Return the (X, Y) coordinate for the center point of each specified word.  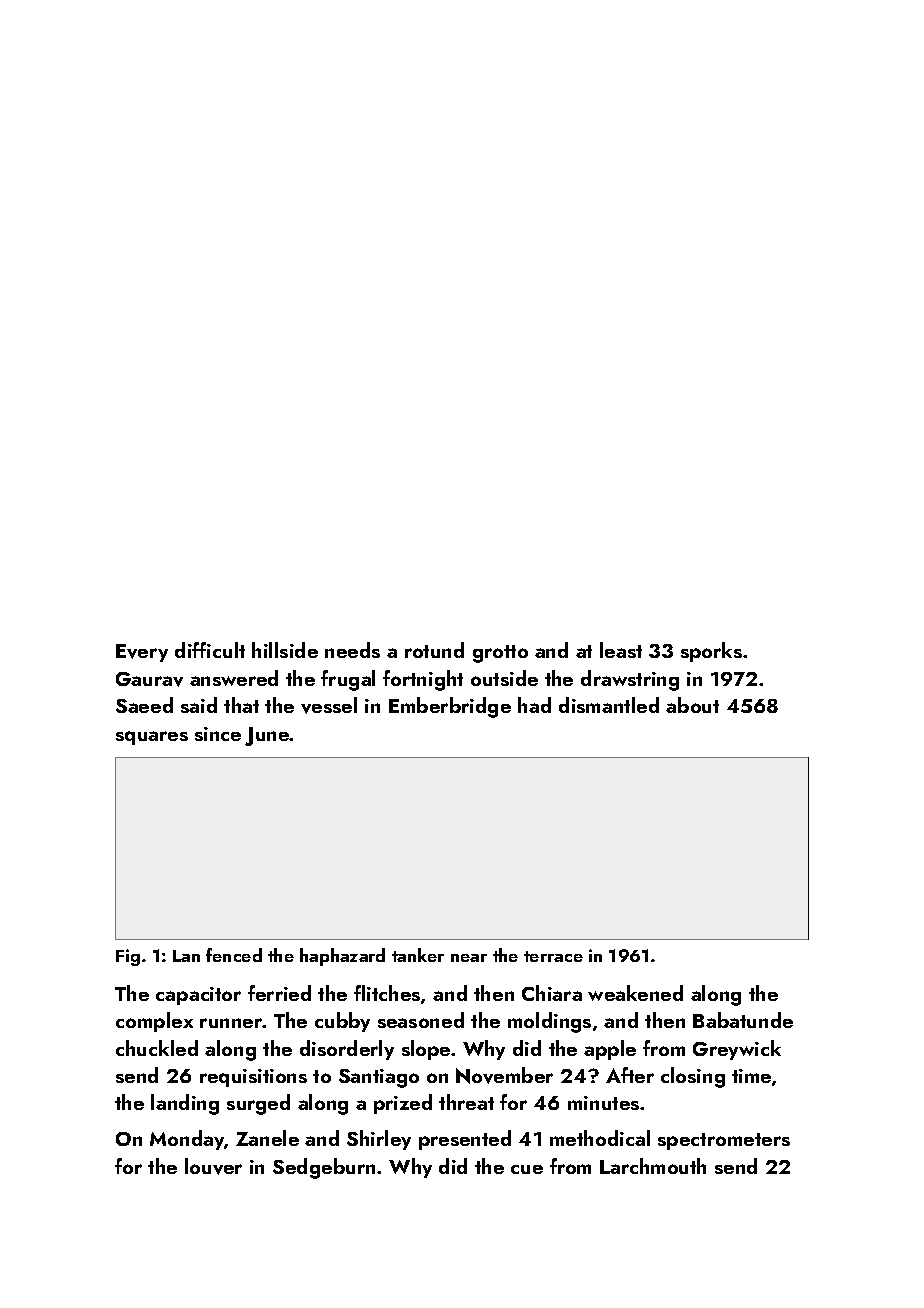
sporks (711, 652)
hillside (285, 650)
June (267, 736)
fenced (234, 955)
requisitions (253, 1078)
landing (185, 1104)
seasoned (421, 1020)
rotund (434, 650)
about (692, 705)
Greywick (737, 1050)
